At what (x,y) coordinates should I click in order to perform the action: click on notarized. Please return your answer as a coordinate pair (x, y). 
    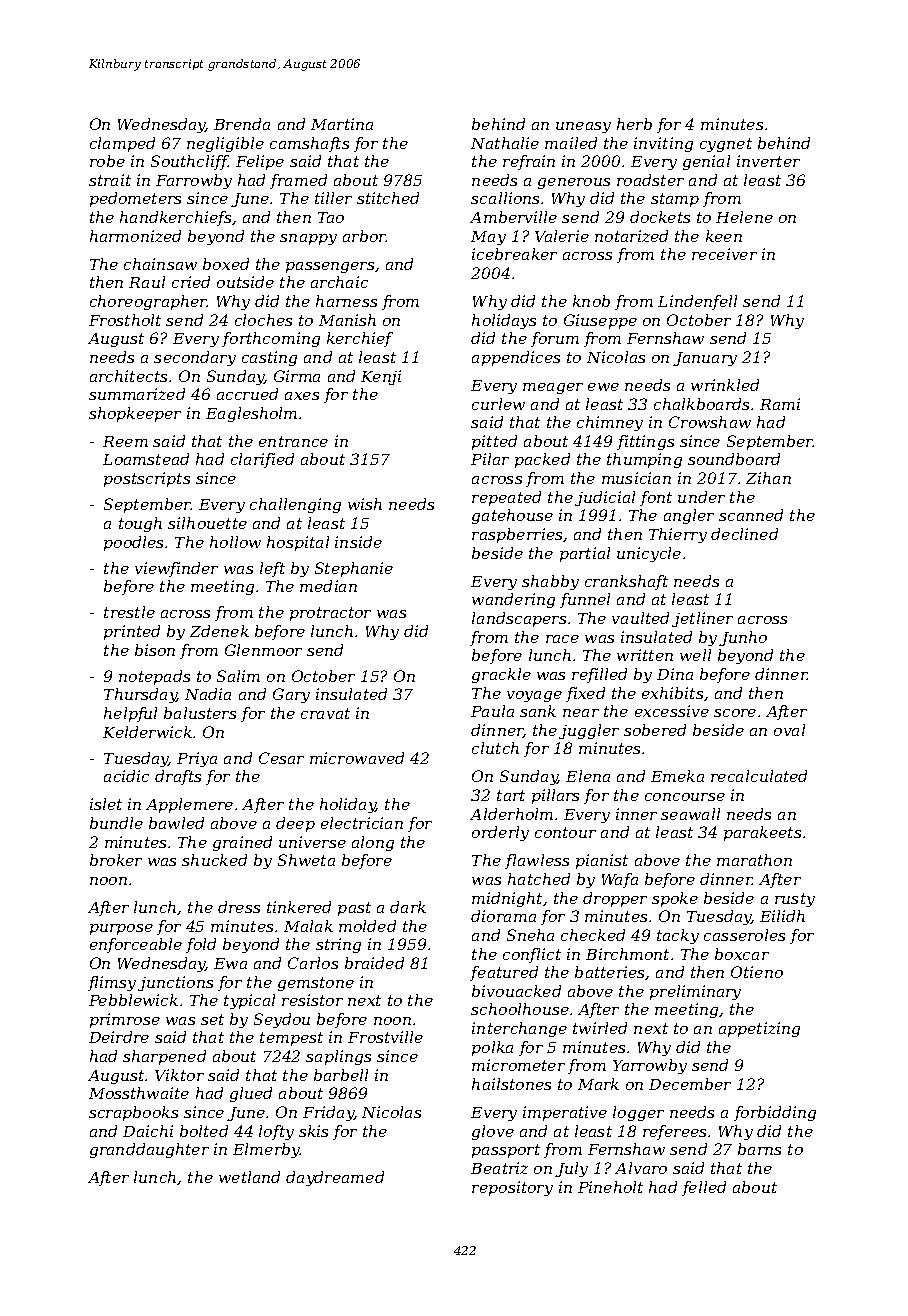
    Looking at the image, I should click on (631, 236).
